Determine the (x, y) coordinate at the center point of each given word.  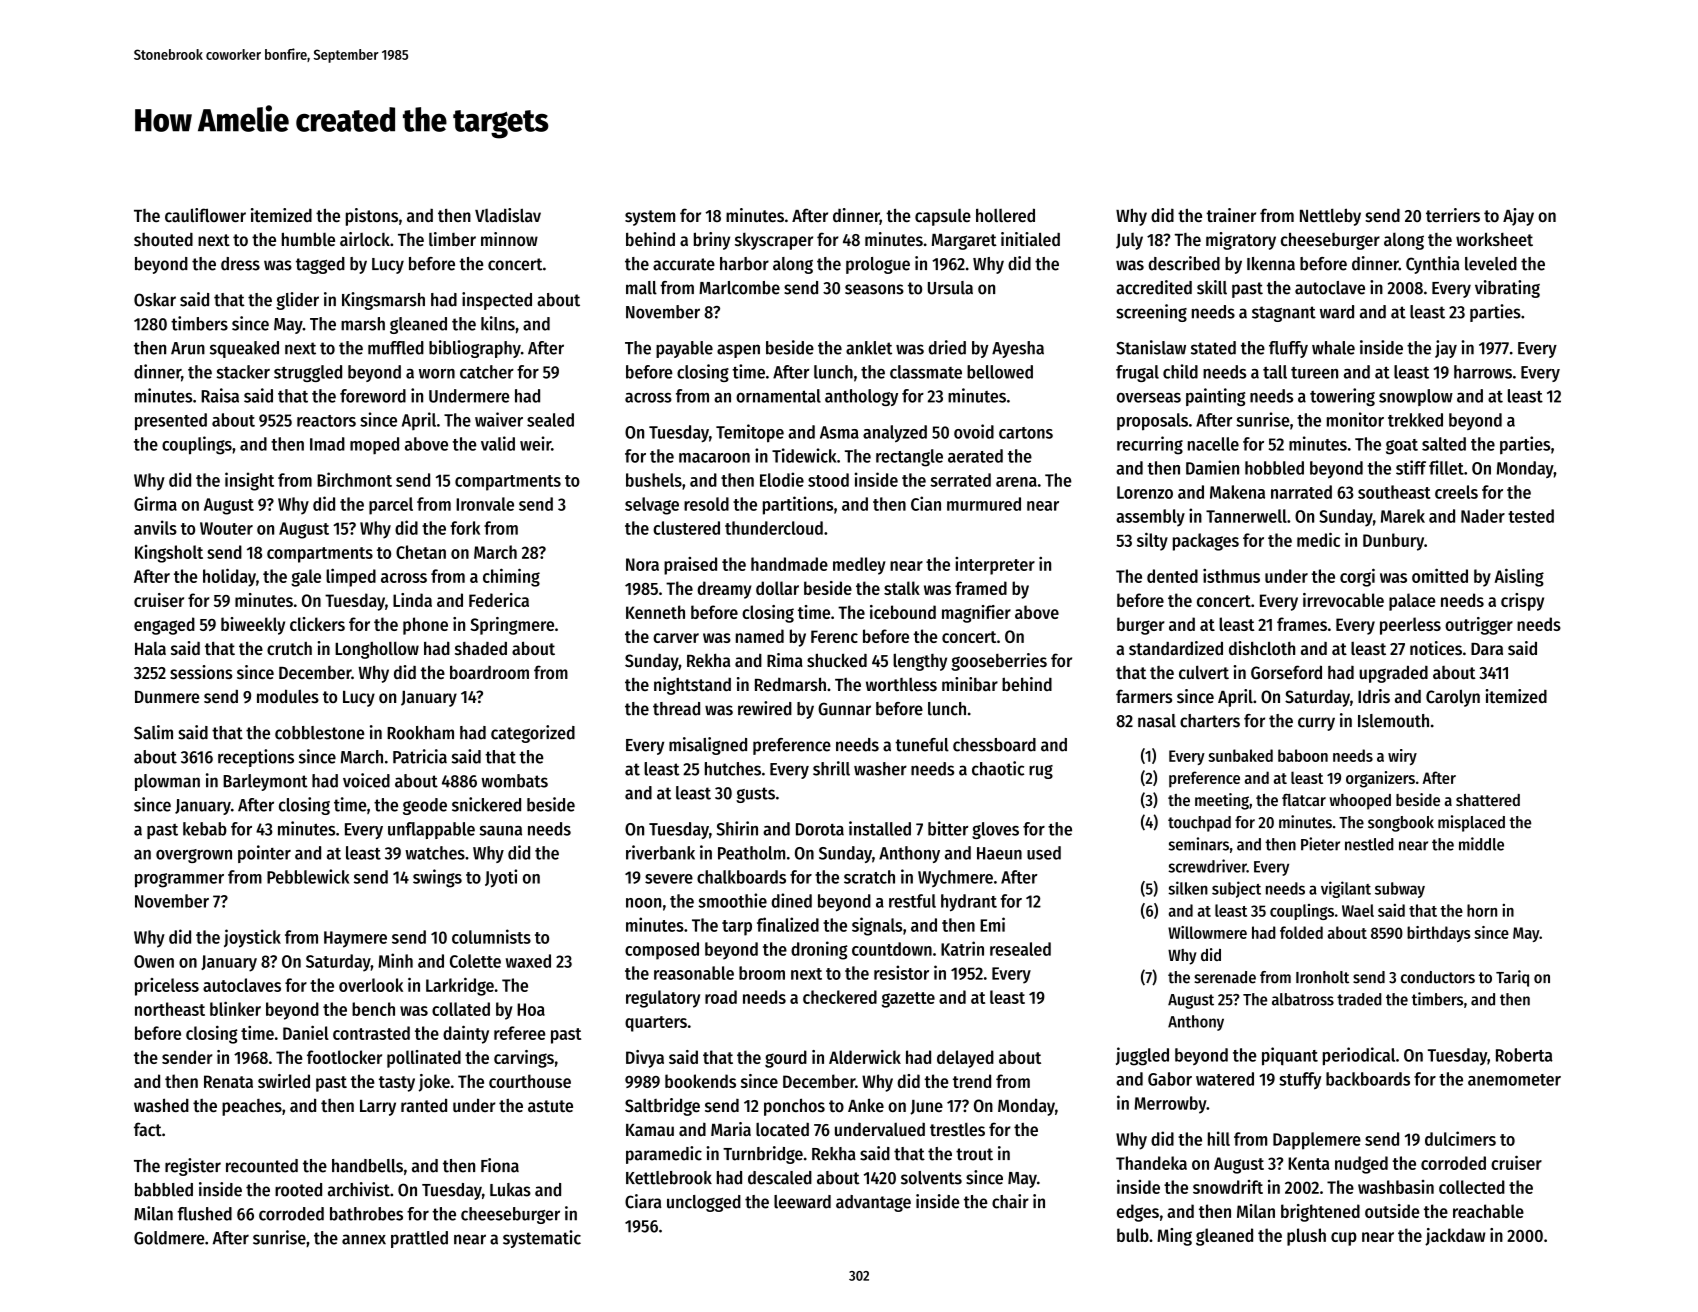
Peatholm (751, 853)
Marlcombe (739, 288)
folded (1301, 932)
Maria (731, 1129)
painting (1215, 397)
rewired (765, 708)
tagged (320, 265)
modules (288, 696)
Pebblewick (308, 876)
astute (550, 1106)
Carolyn (1453, 698)
